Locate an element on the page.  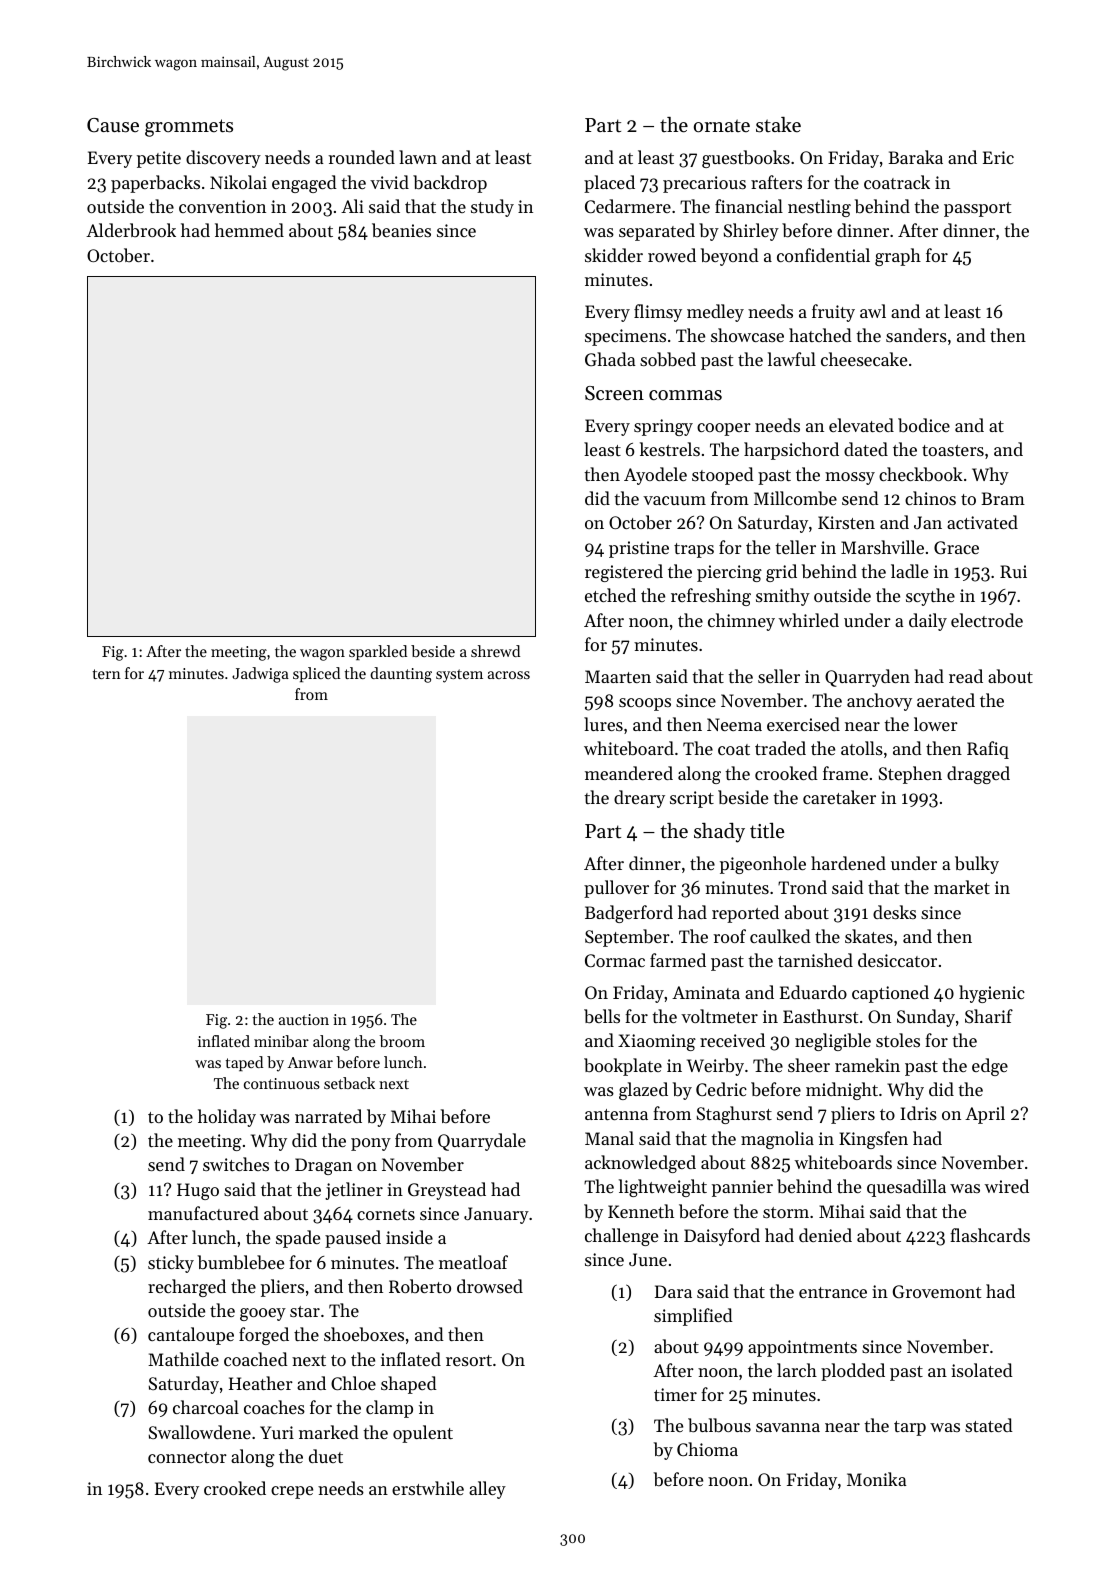
lures is located at coordinates (603, 724).
